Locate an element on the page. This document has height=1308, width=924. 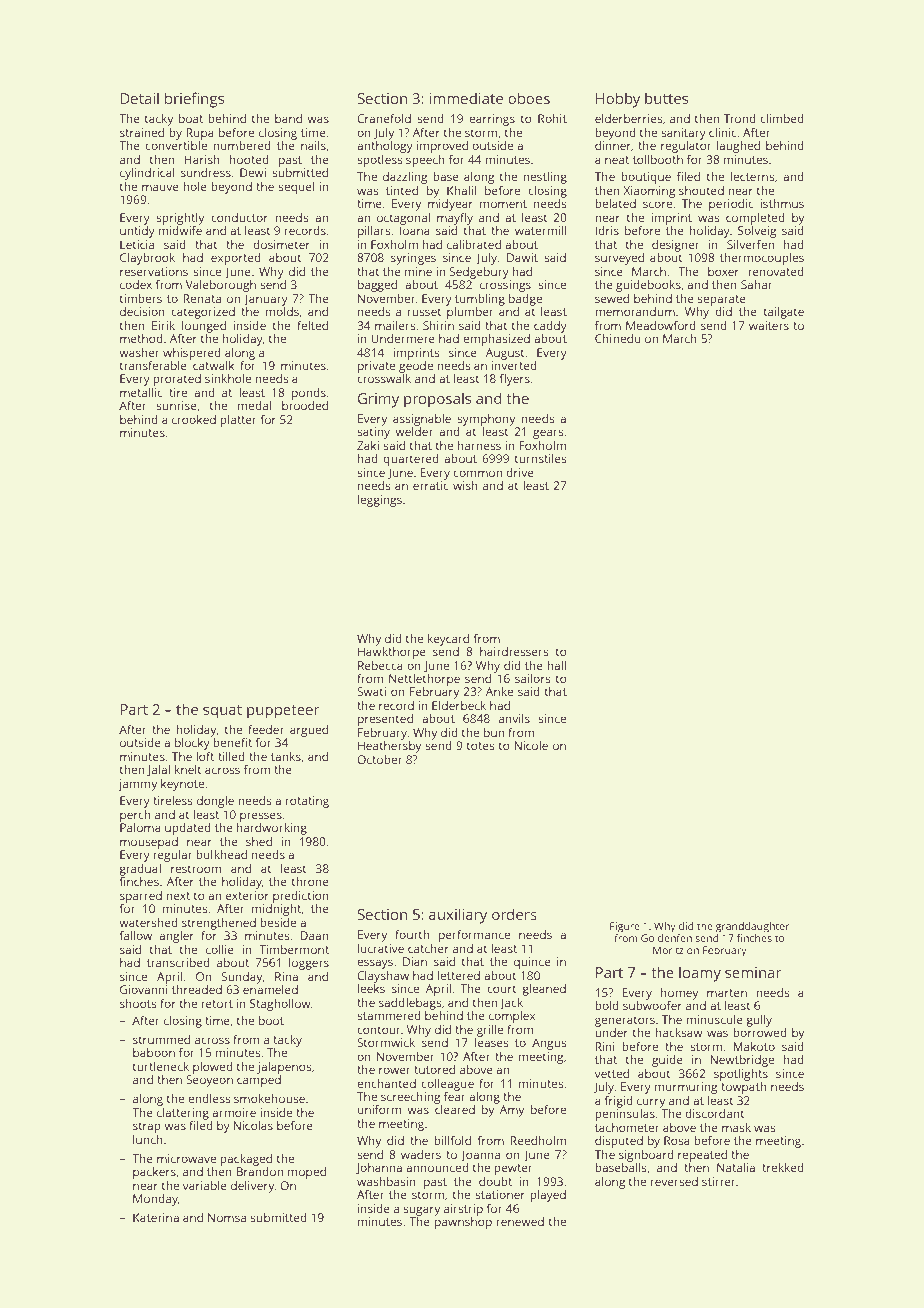
waiters is located at coordinates (769, 325).
